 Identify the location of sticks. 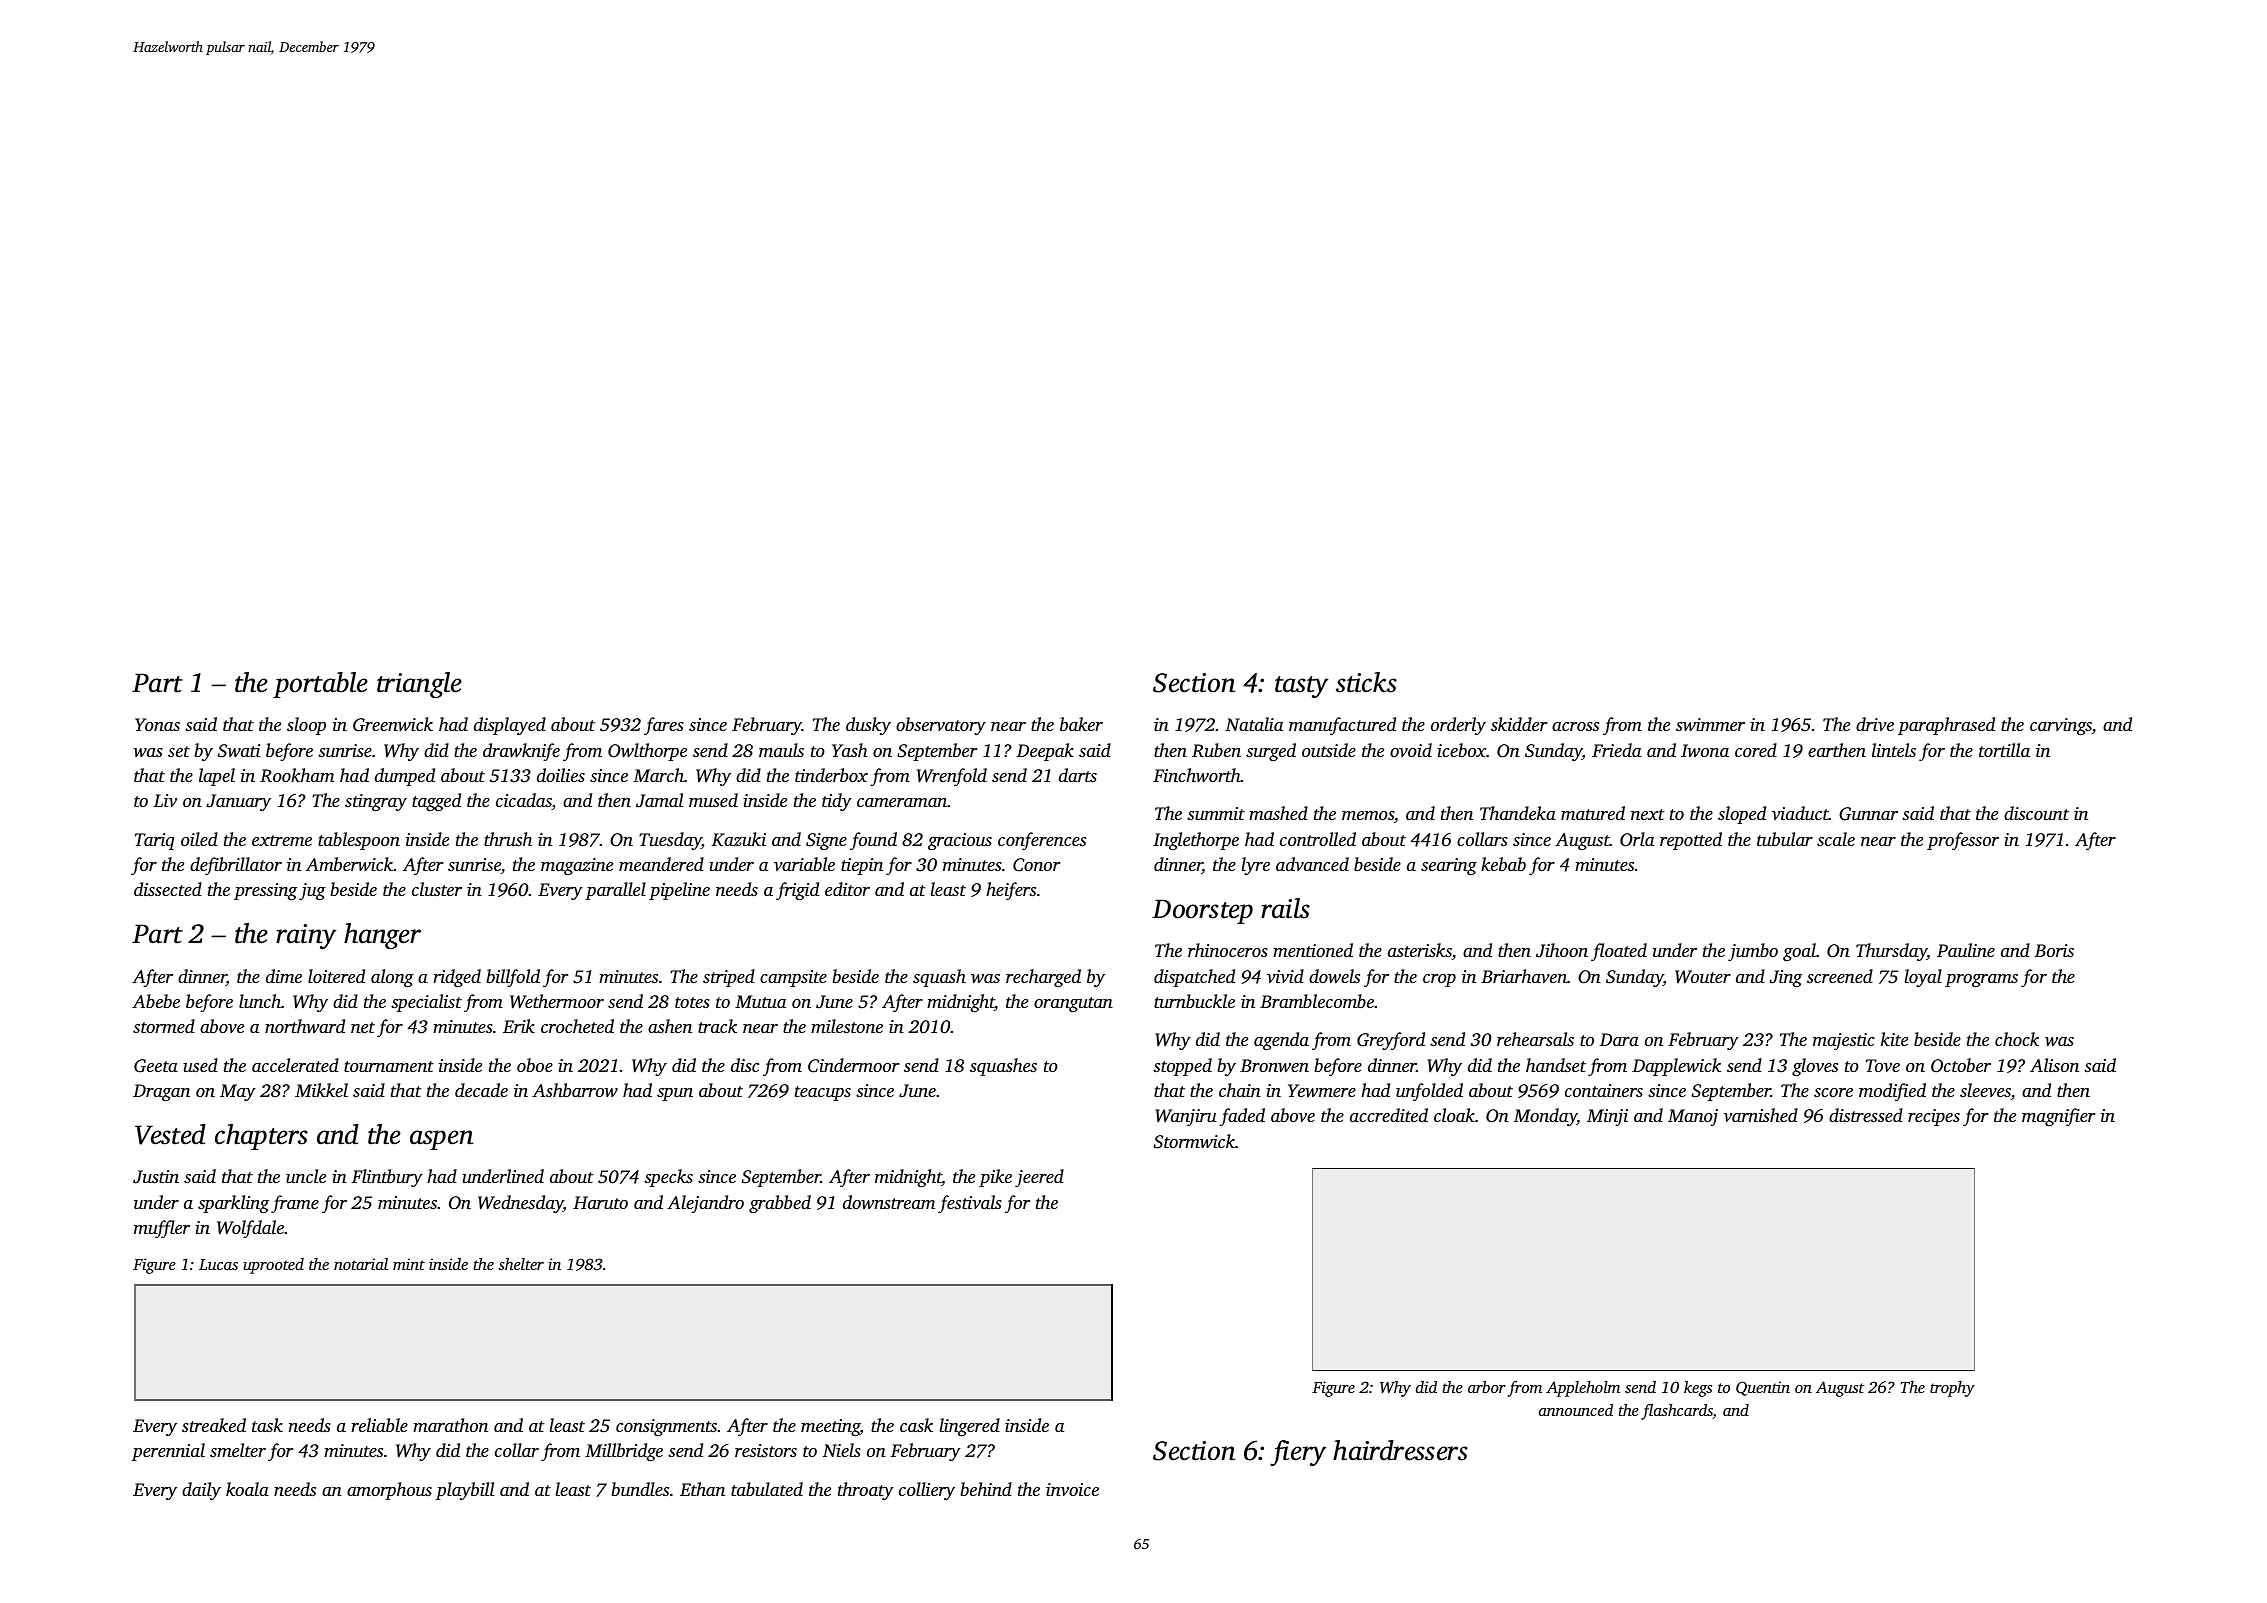
(1366, 682).
